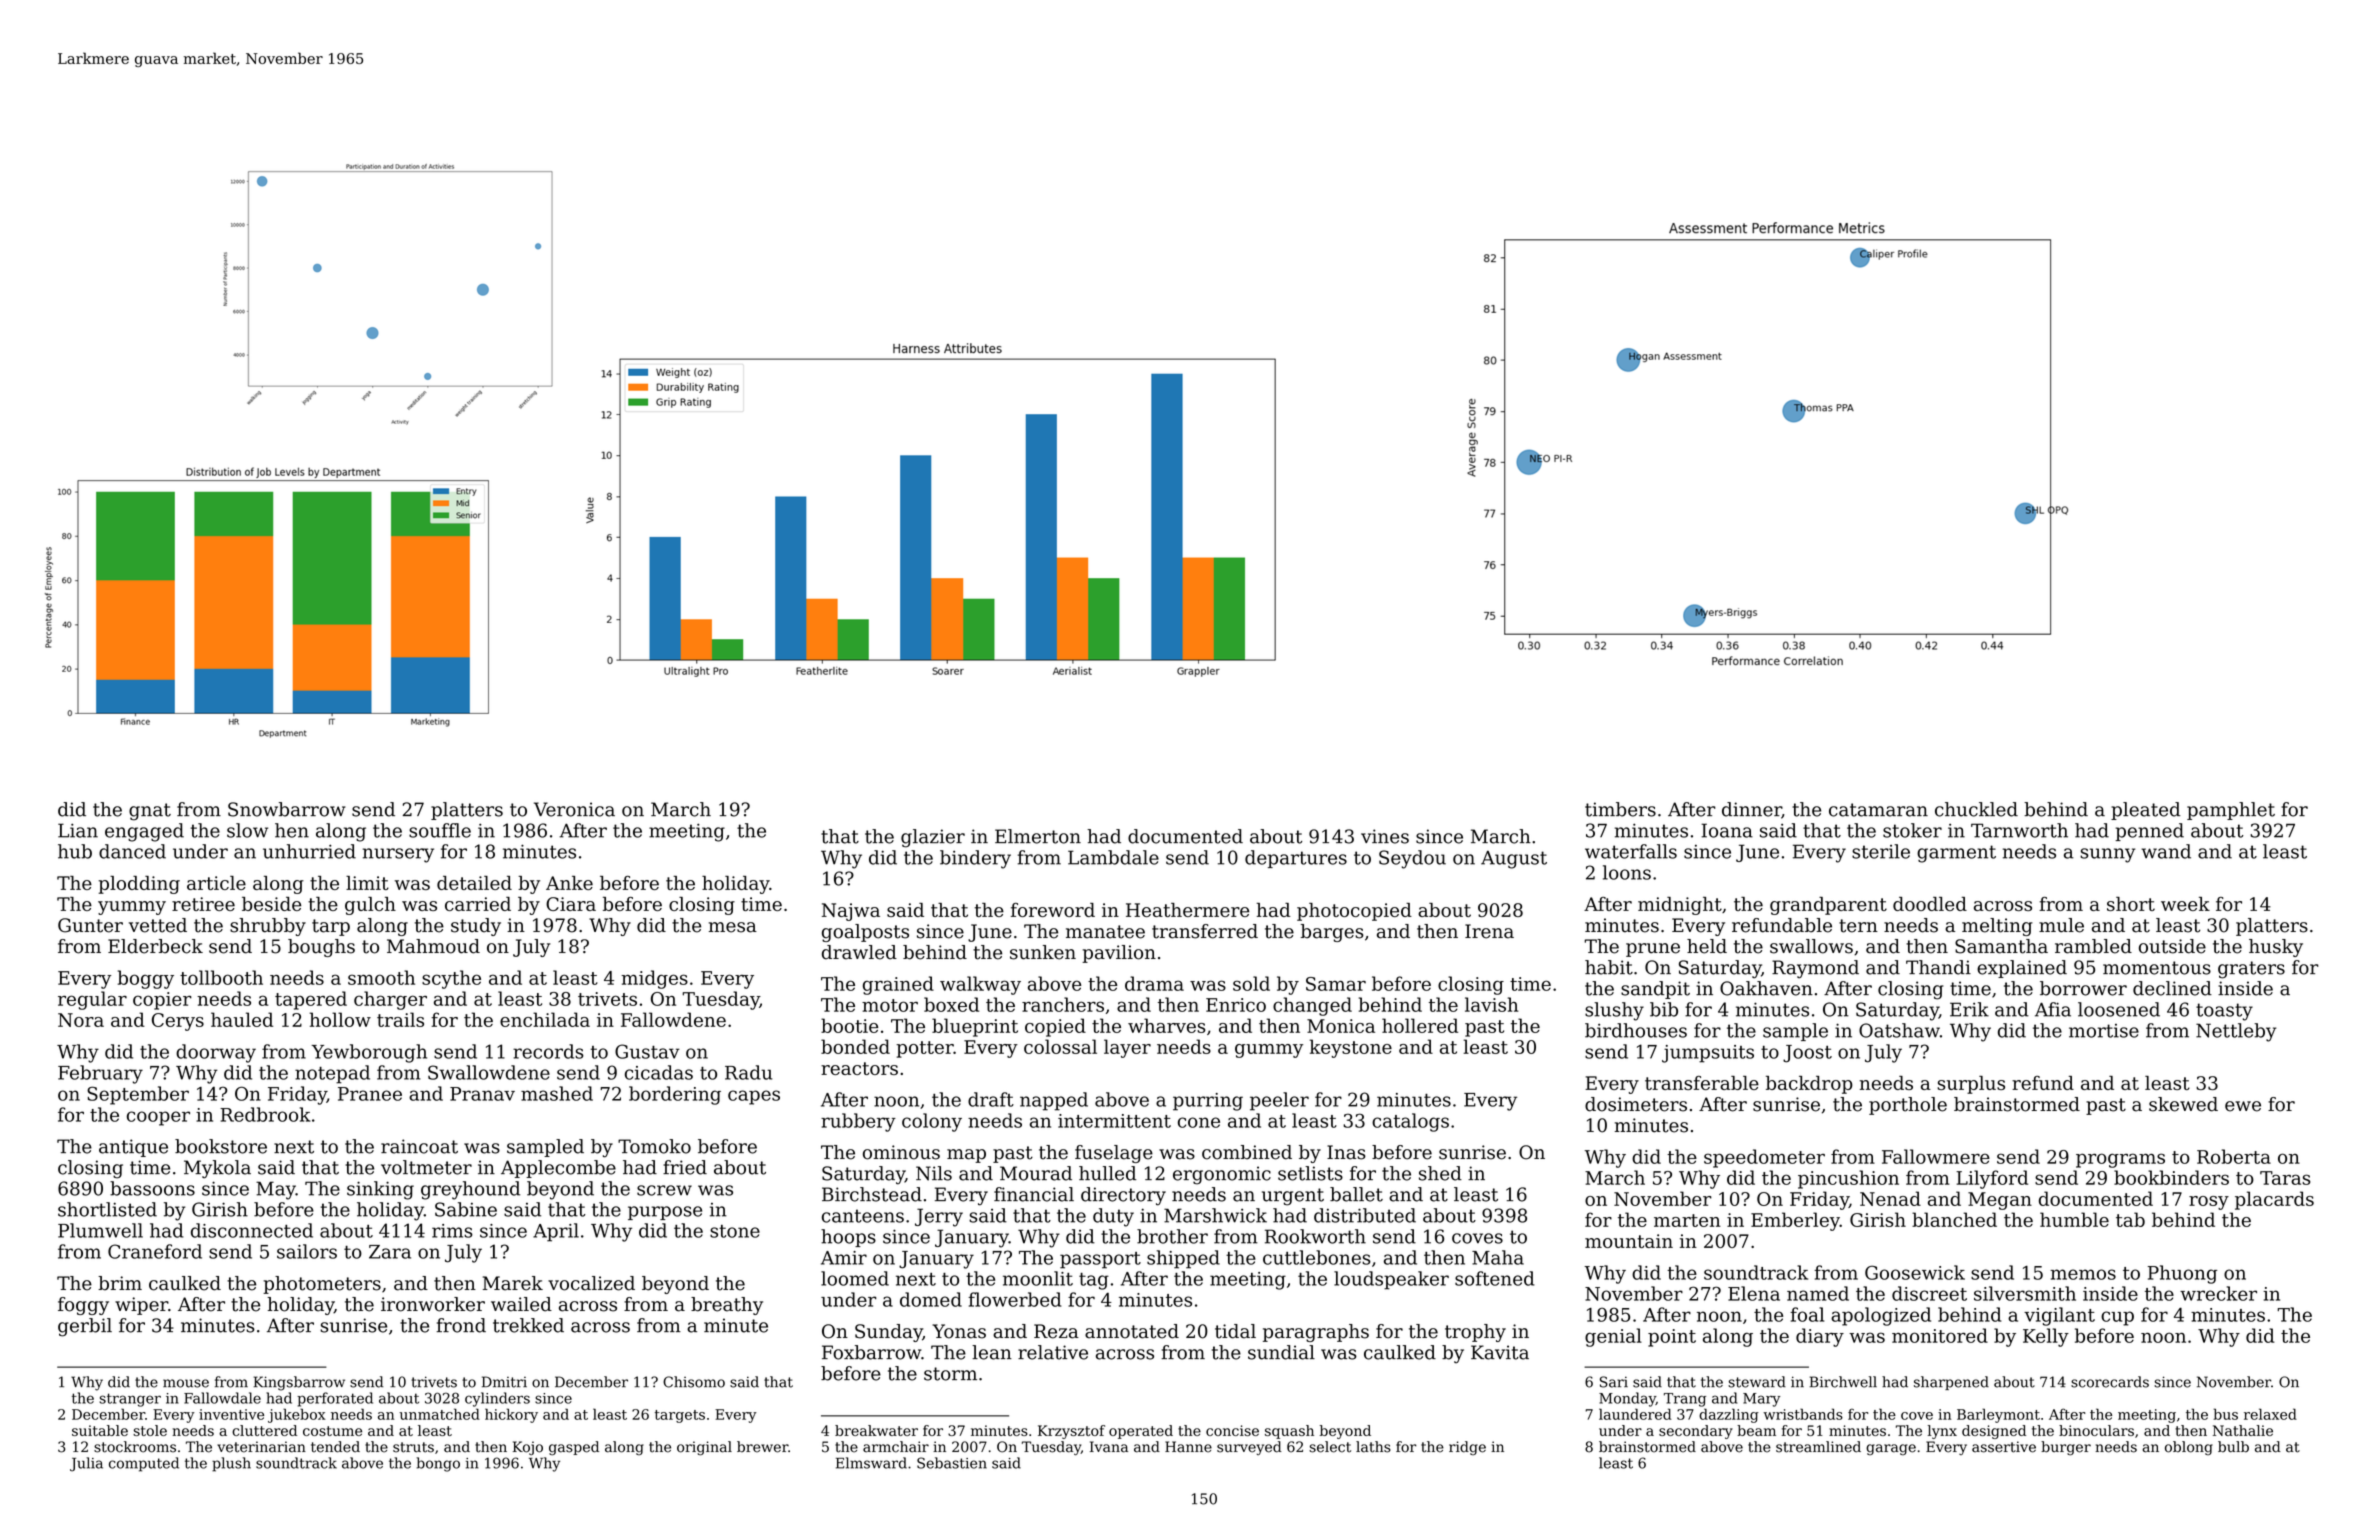 The height and width of the image is (1540, 2380). I want to click on explained, so click(2022, 969).
